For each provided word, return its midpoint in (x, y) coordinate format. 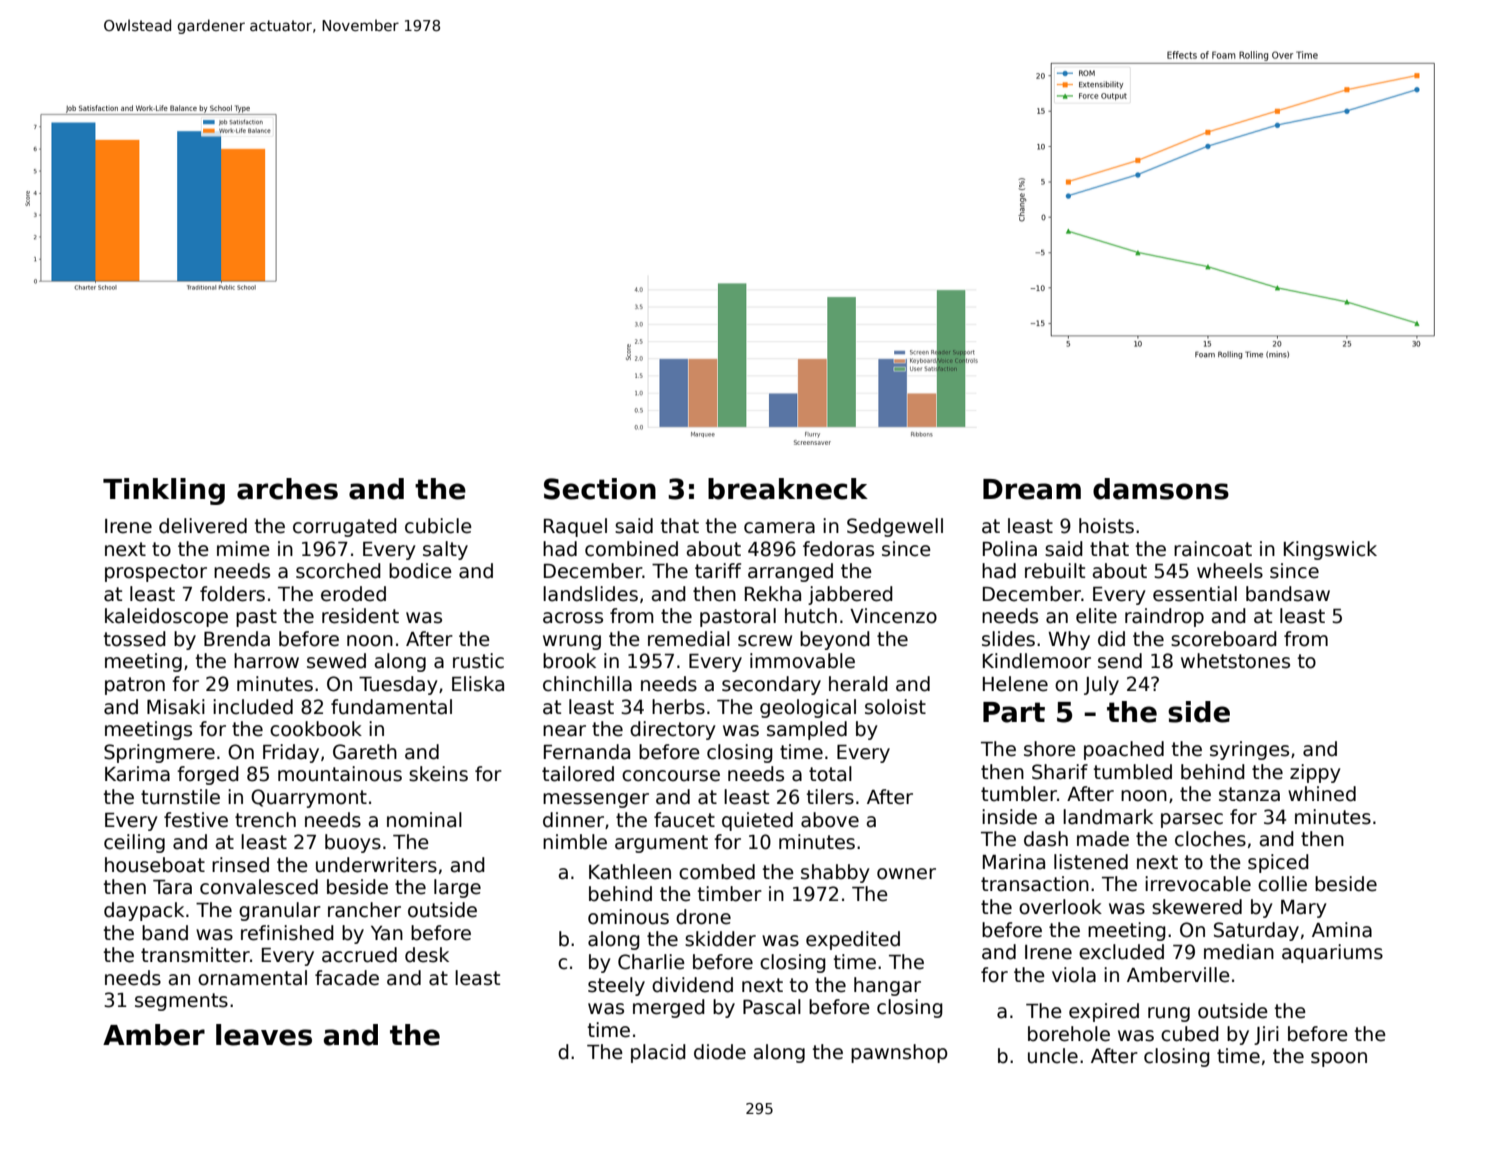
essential (1195, 594)
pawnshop (899, 1053)
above (830, 820)
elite (1096, 616)
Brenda (237, 639)
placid (658, 1053)
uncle (1053, 1056)
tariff (718, 571)
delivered (203, 526)
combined (631, 549)
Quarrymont (309, 798)
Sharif (1060, 772)
